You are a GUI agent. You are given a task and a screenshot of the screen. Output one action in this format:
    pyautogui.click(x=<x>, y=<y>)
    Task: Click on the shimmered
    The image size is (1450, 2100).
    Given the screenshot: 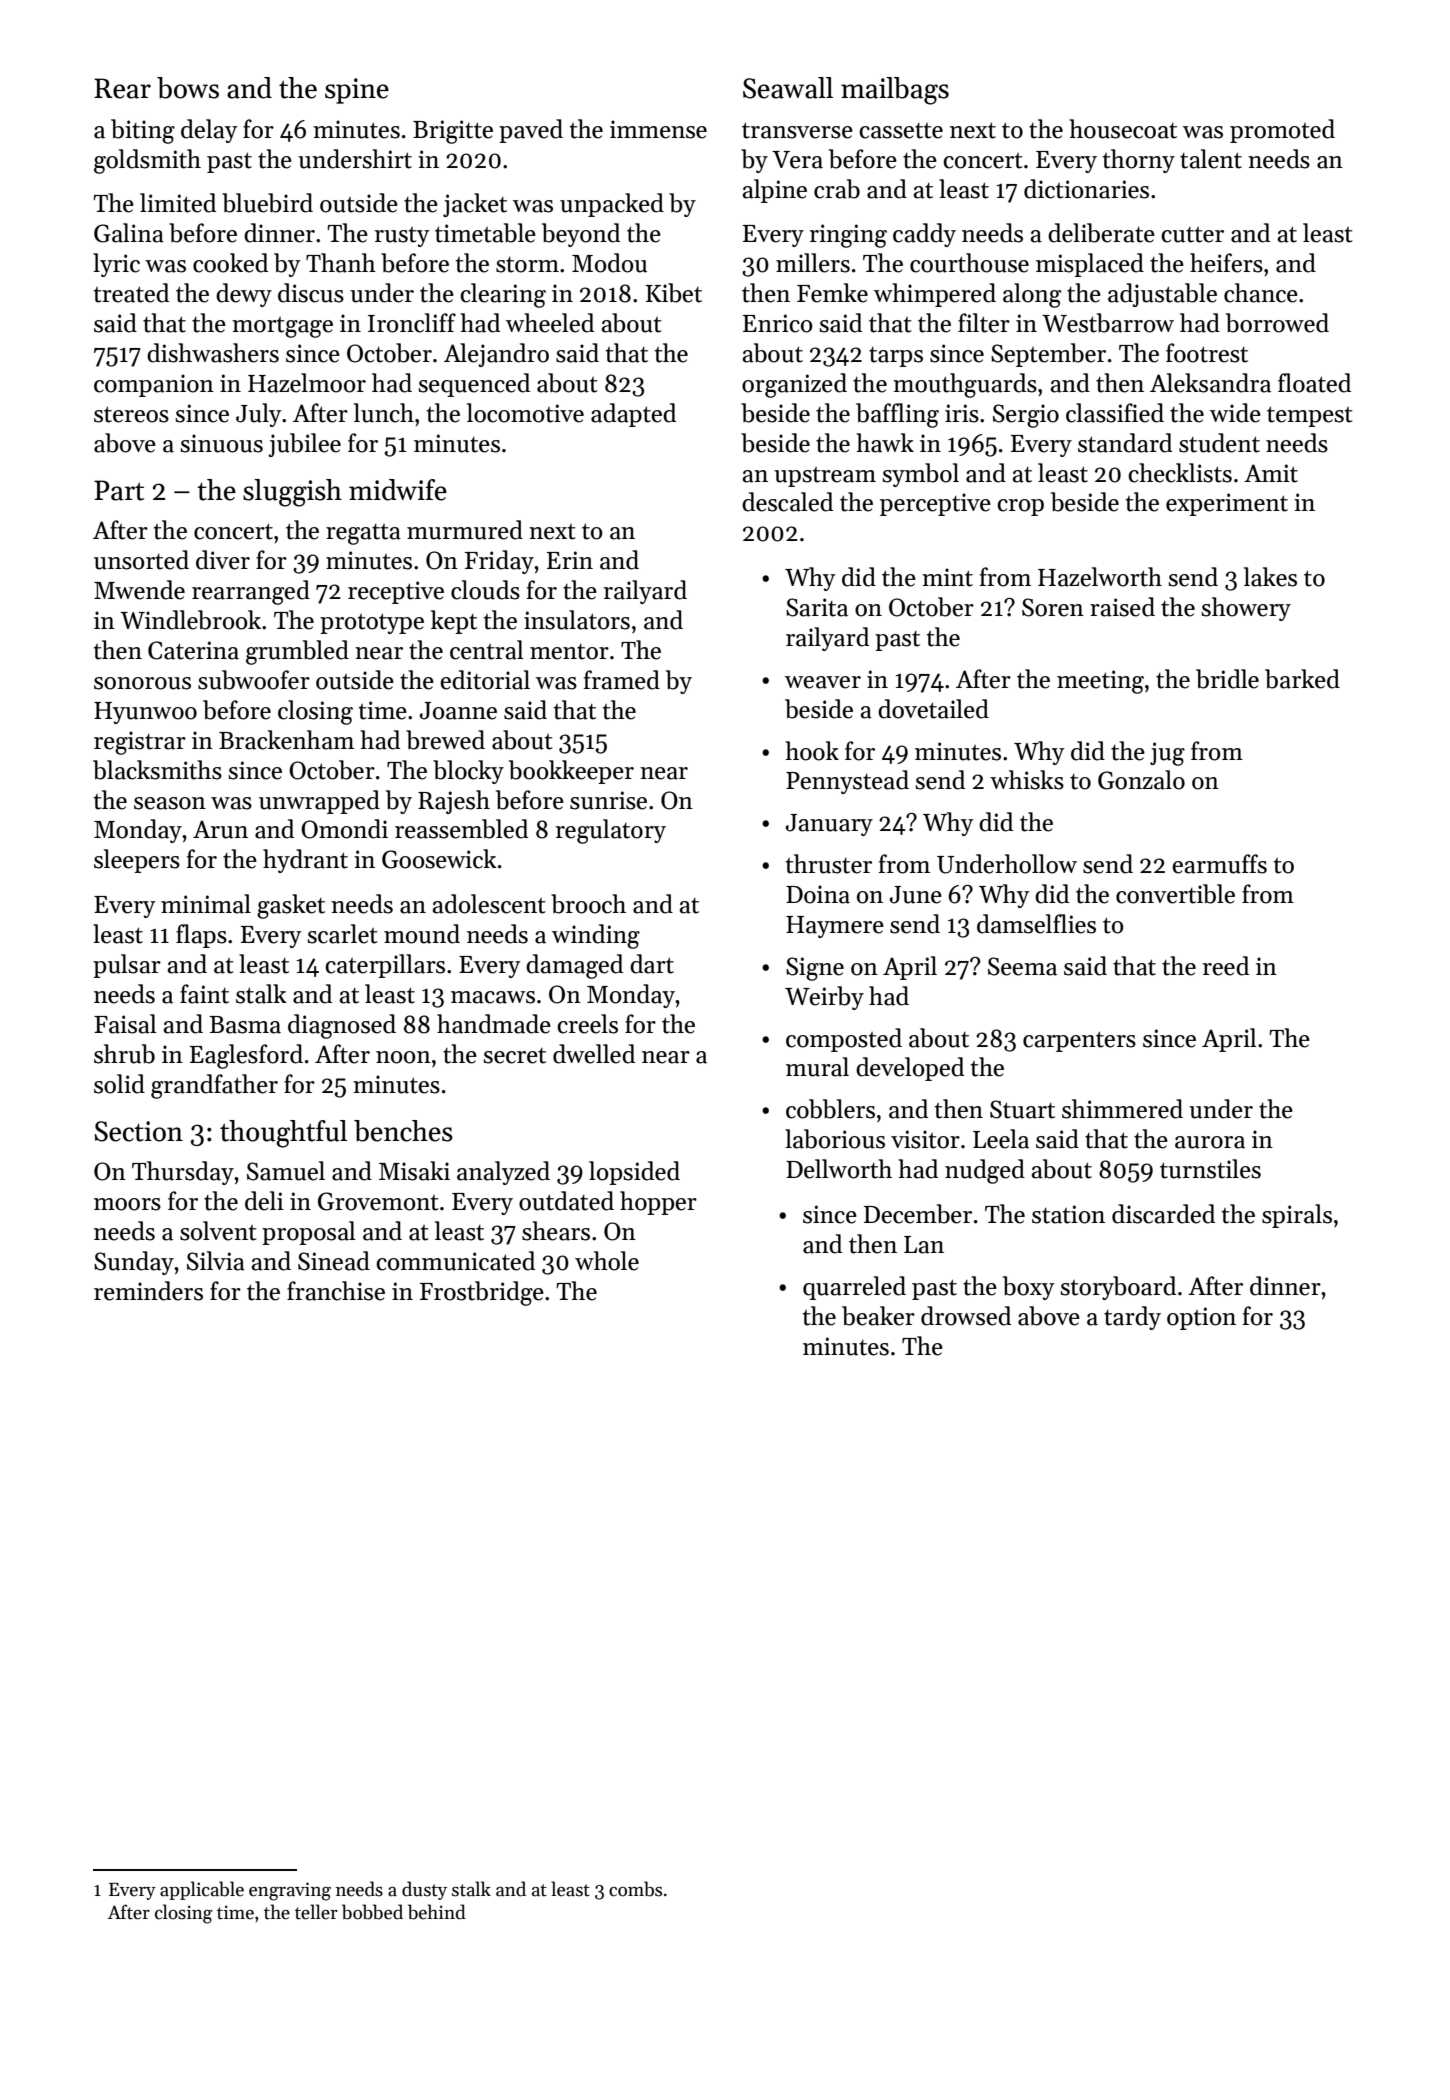 What is the action you would take?
    pyautogui.click(x=1122, y=1109)
